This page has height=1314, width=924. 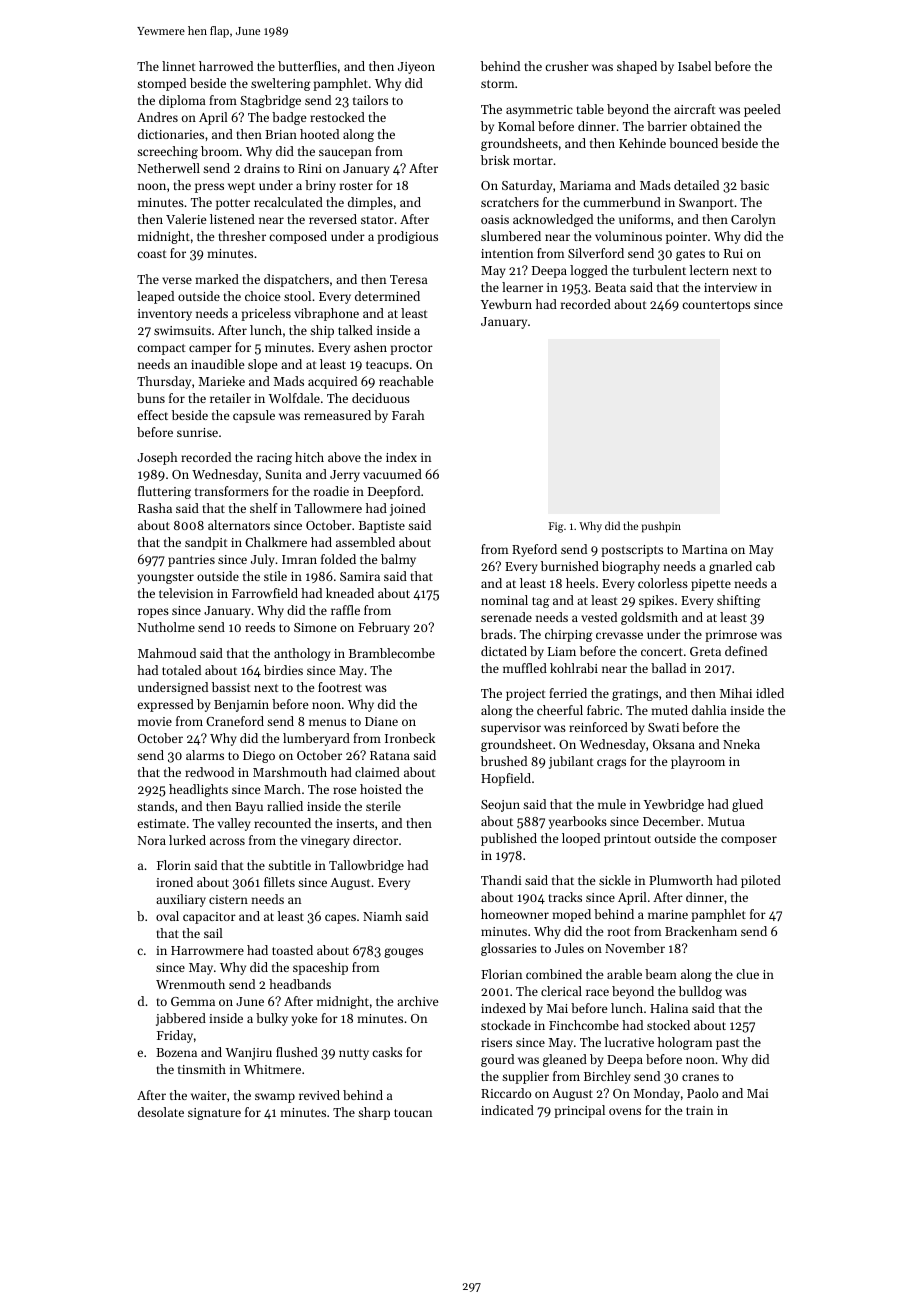 I want to click on Jiyeon, so click(x=416, y=68).
